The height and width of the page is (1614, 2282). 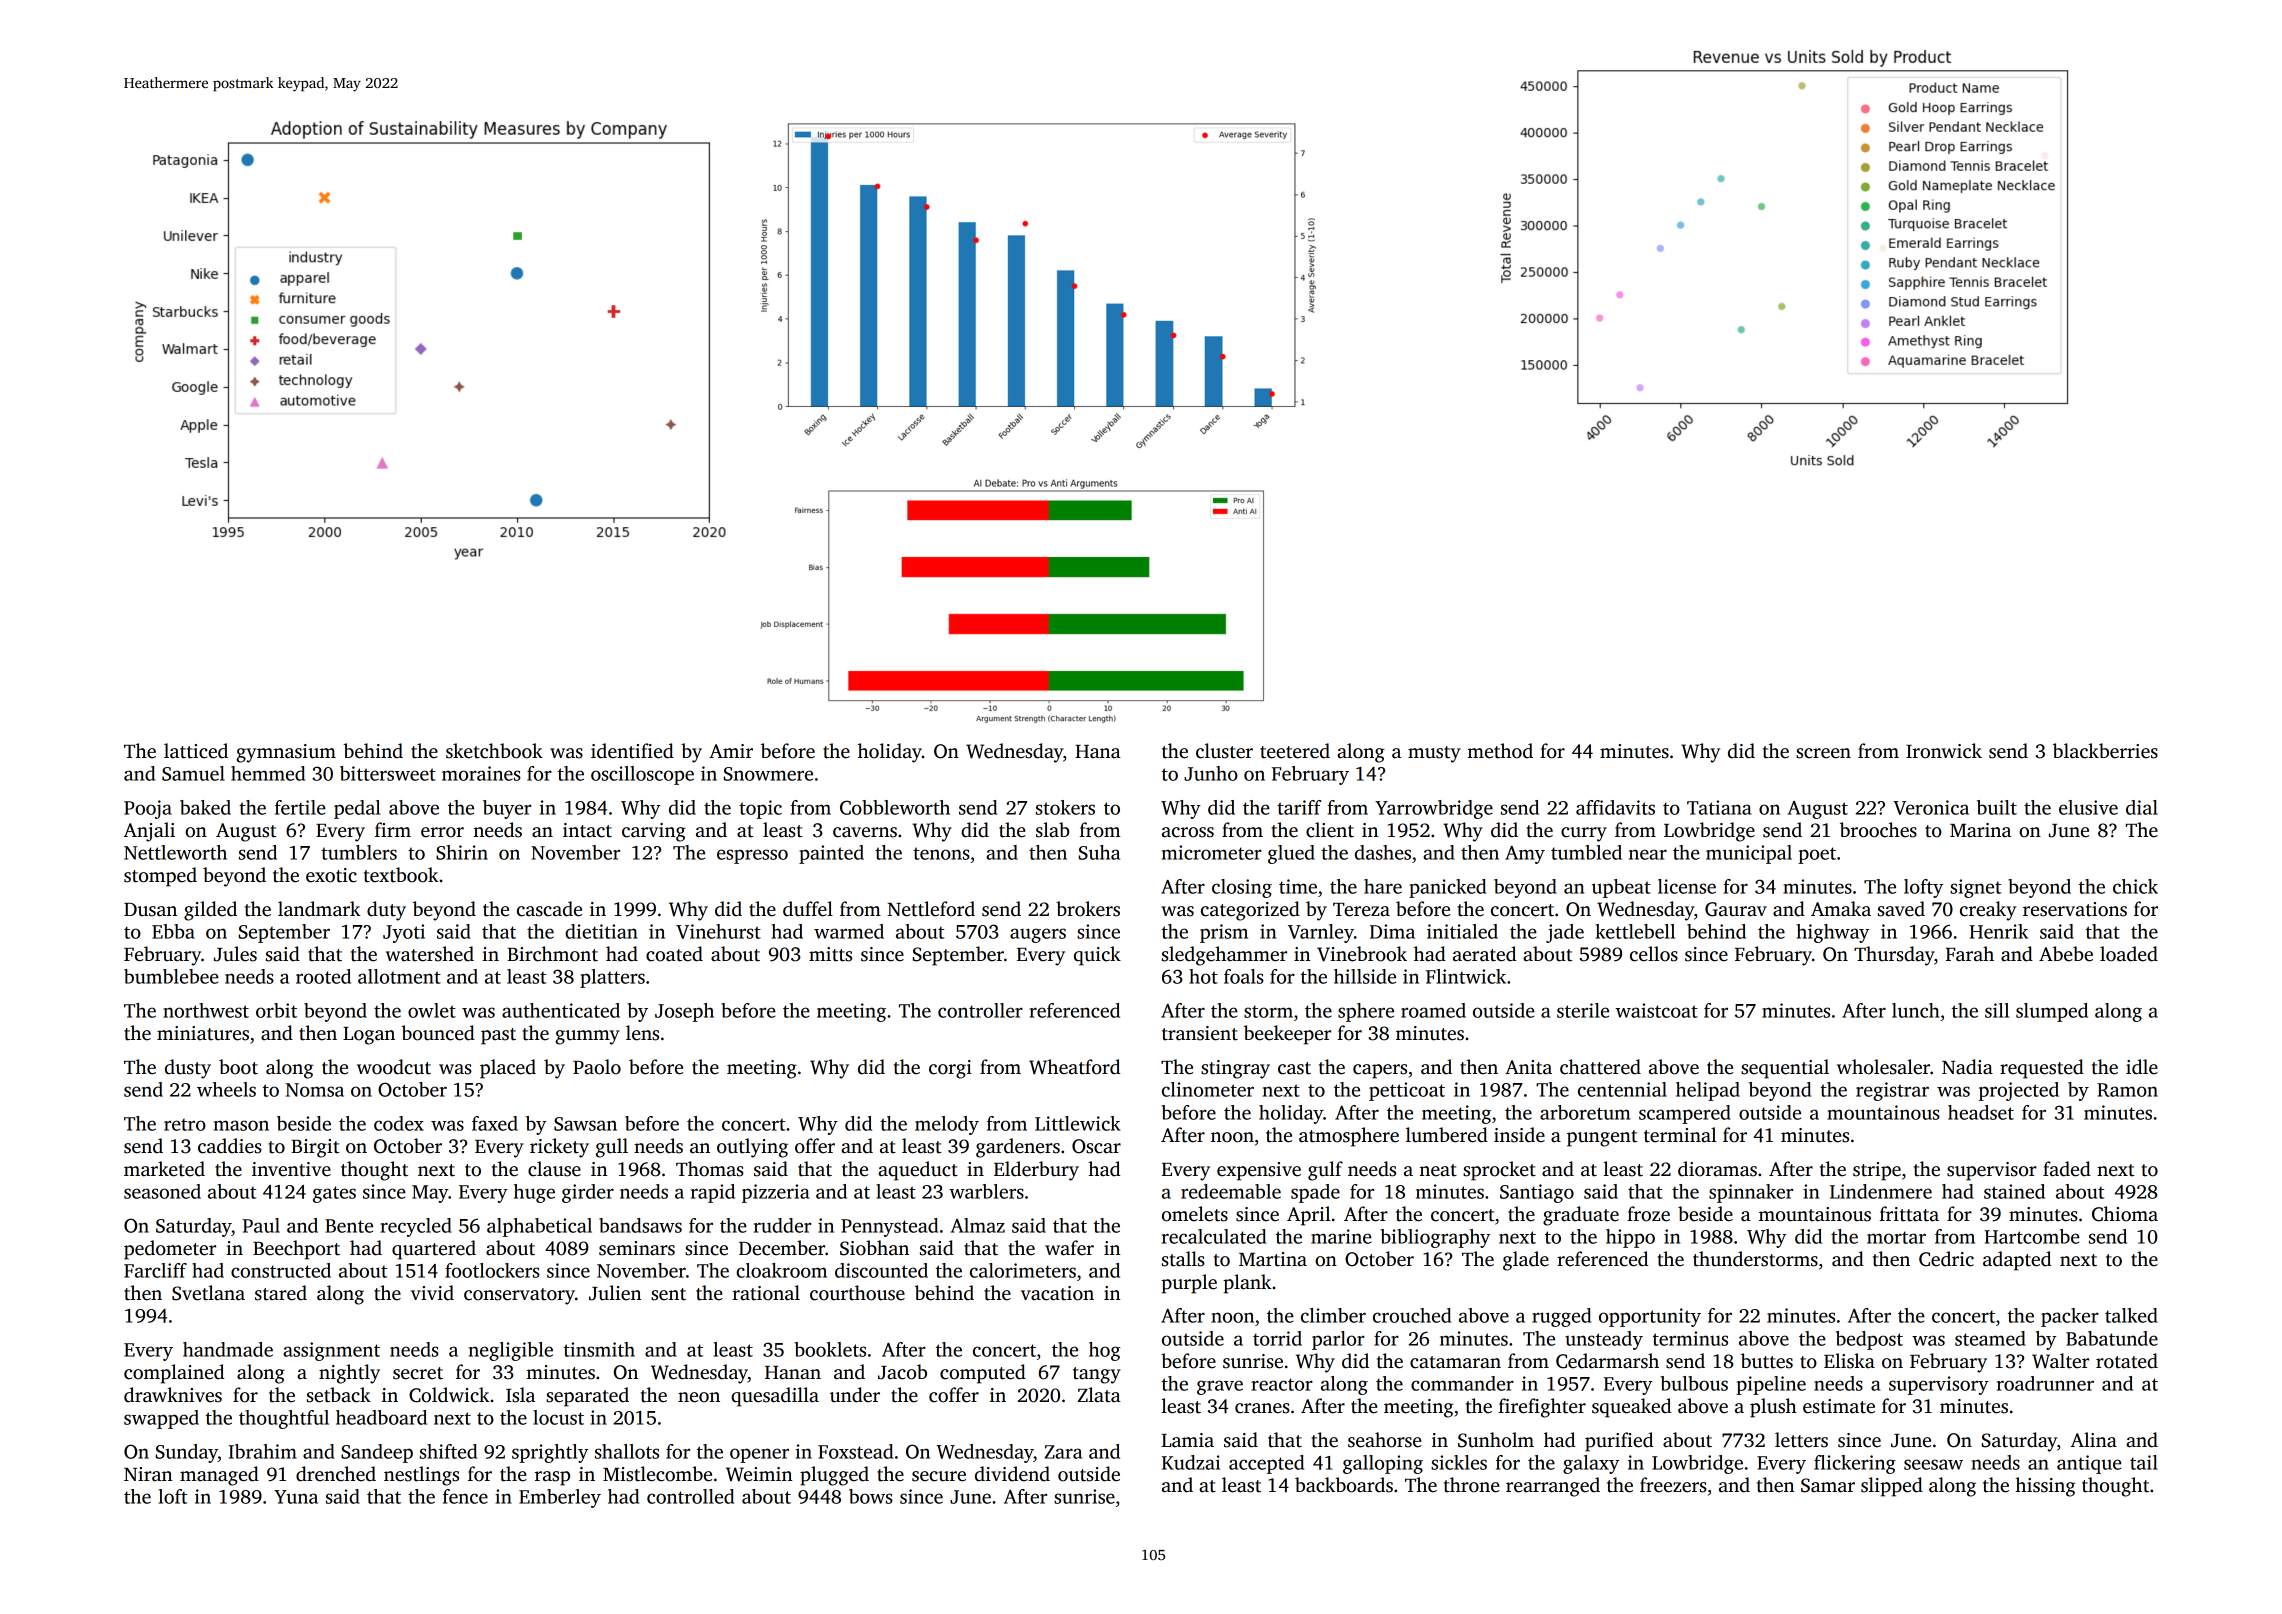 What do you see at coordinates (768, 774) in the page?
I see `Snowmere` at bounding box center [768, 774].
